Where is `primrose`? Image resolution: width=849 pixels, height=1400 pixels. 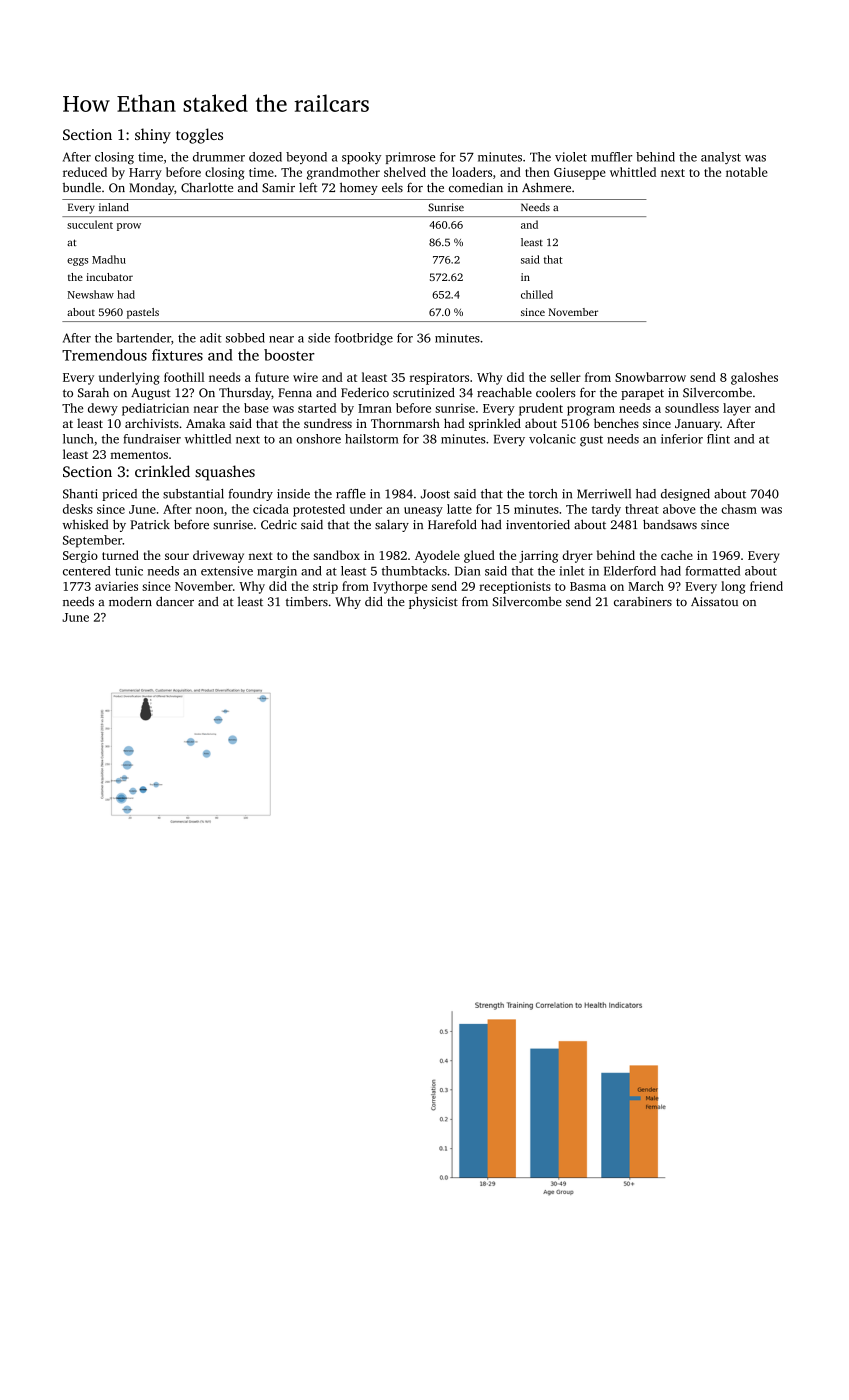 primrose is located at coordinates (410, 158).
